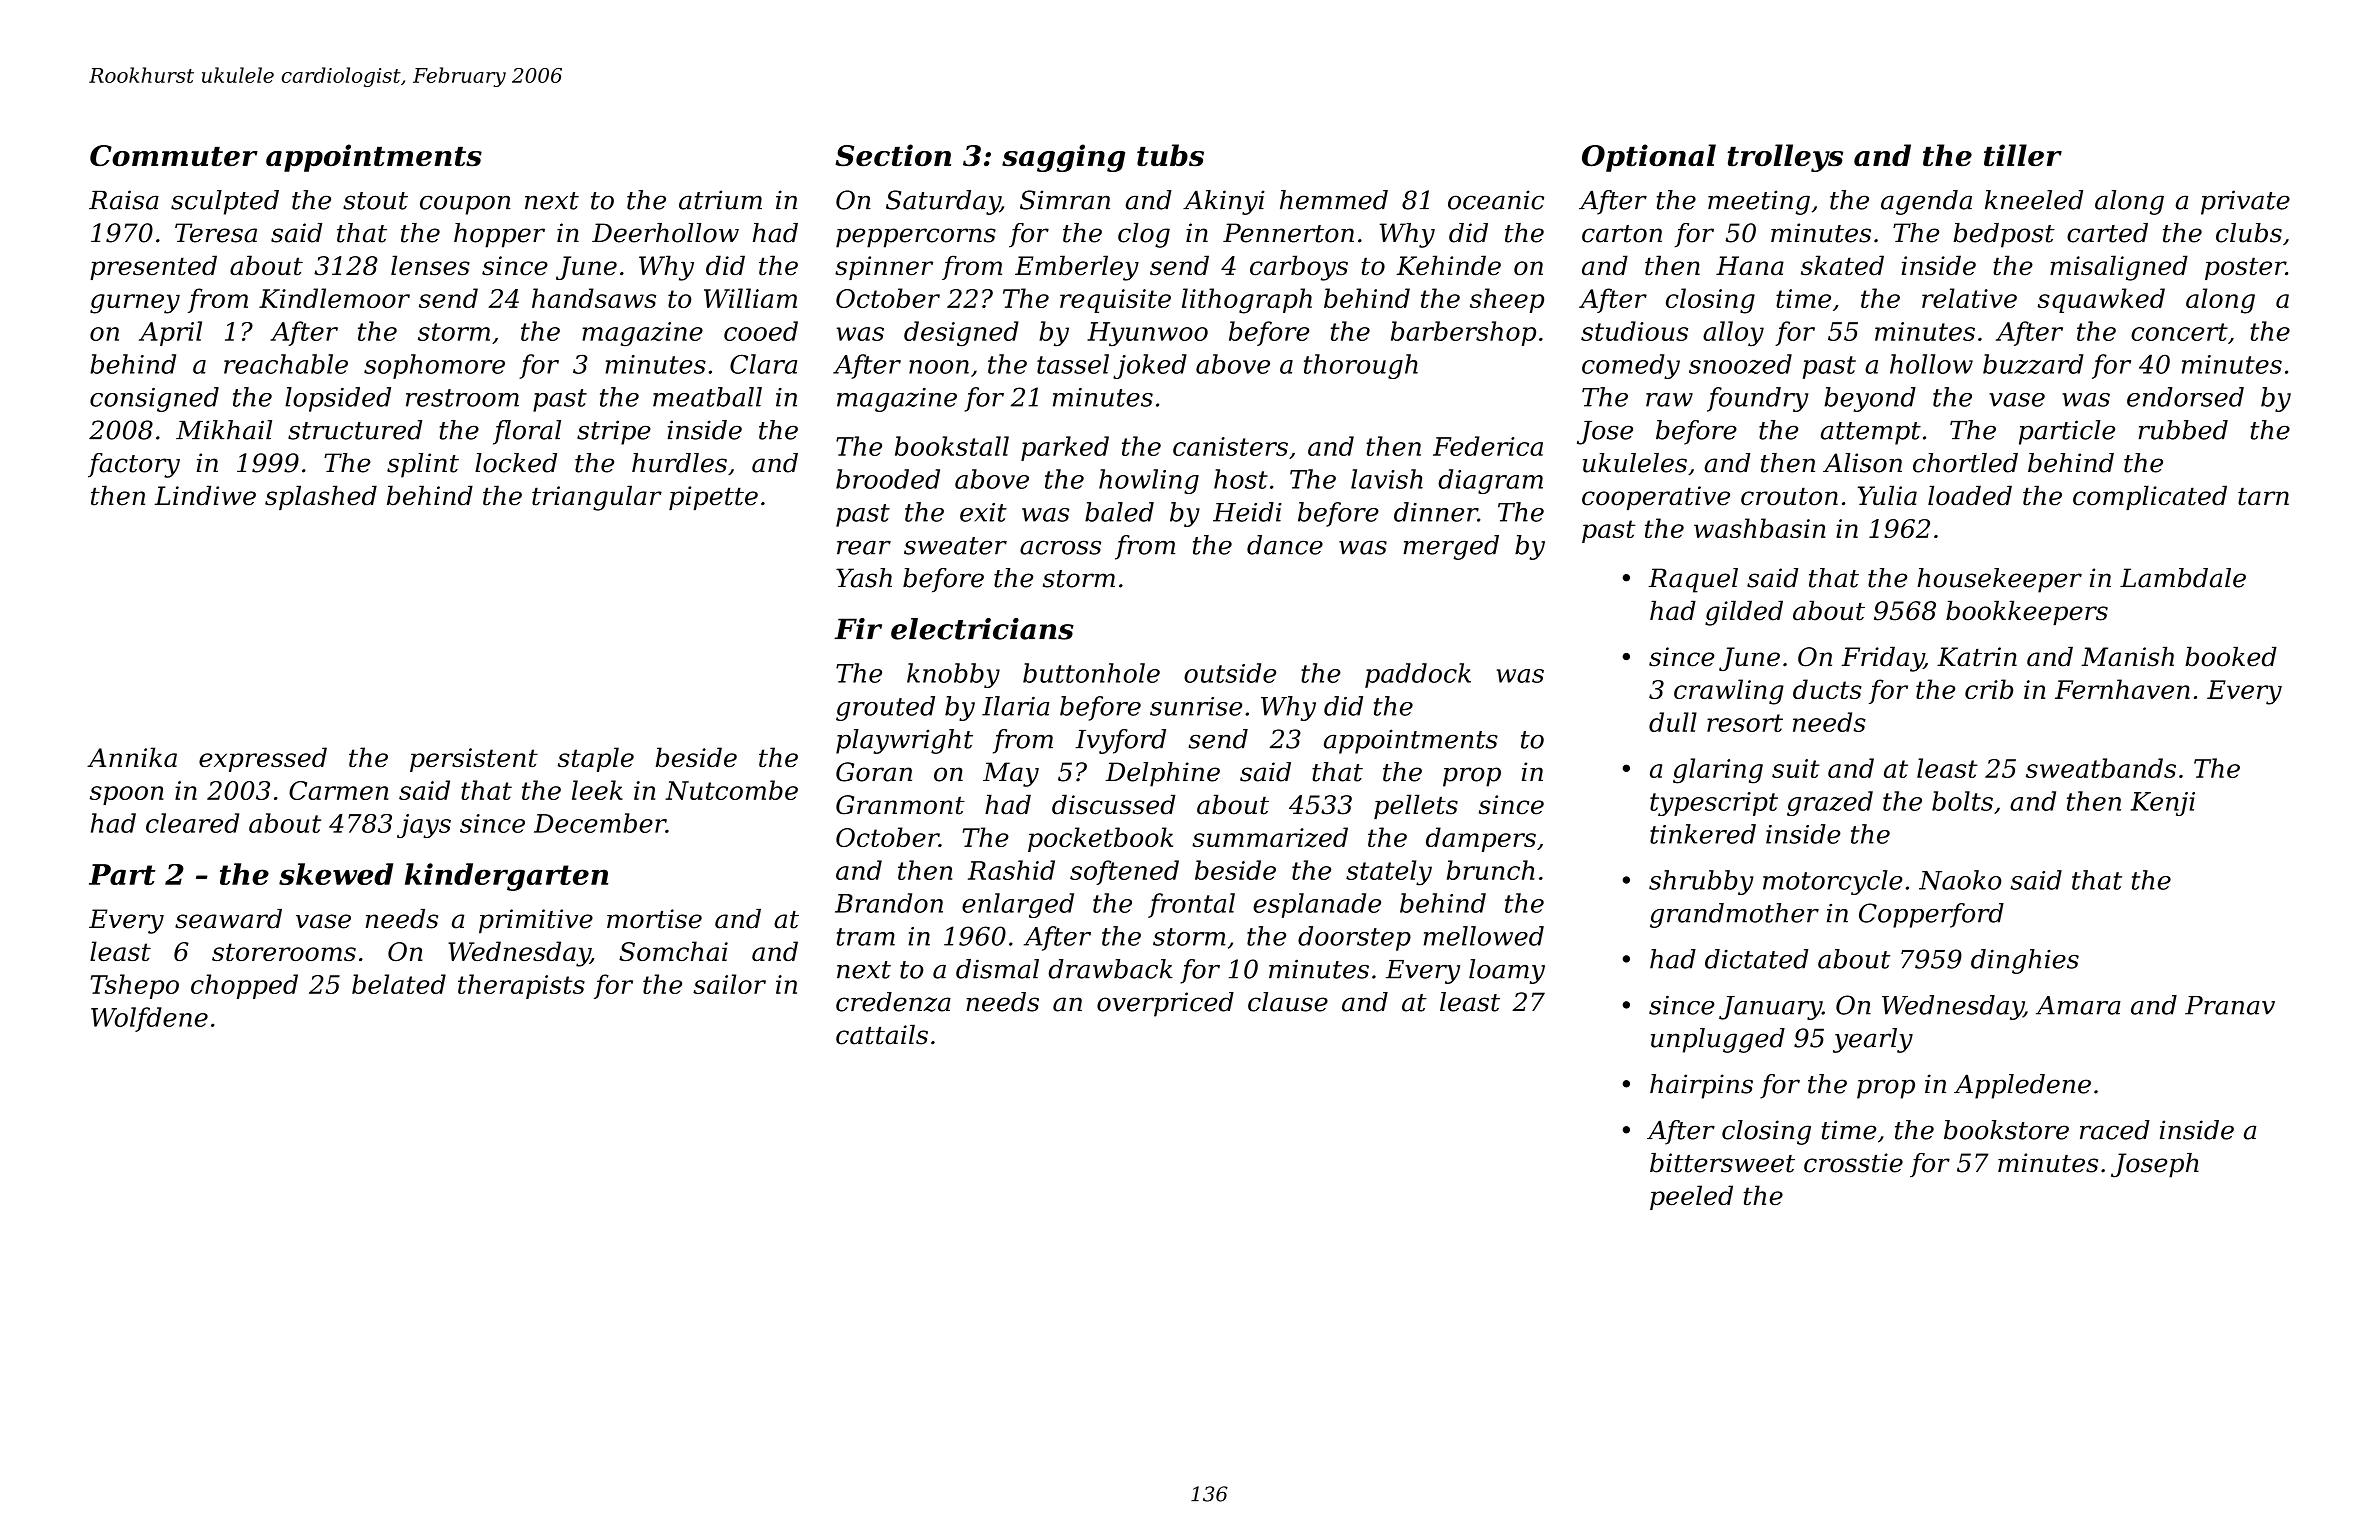 The height and width of the screenshot is (1540, 2380). Describe the element at coordinates (1416, 806) in the screenshot. I see `pellets` at that location.
